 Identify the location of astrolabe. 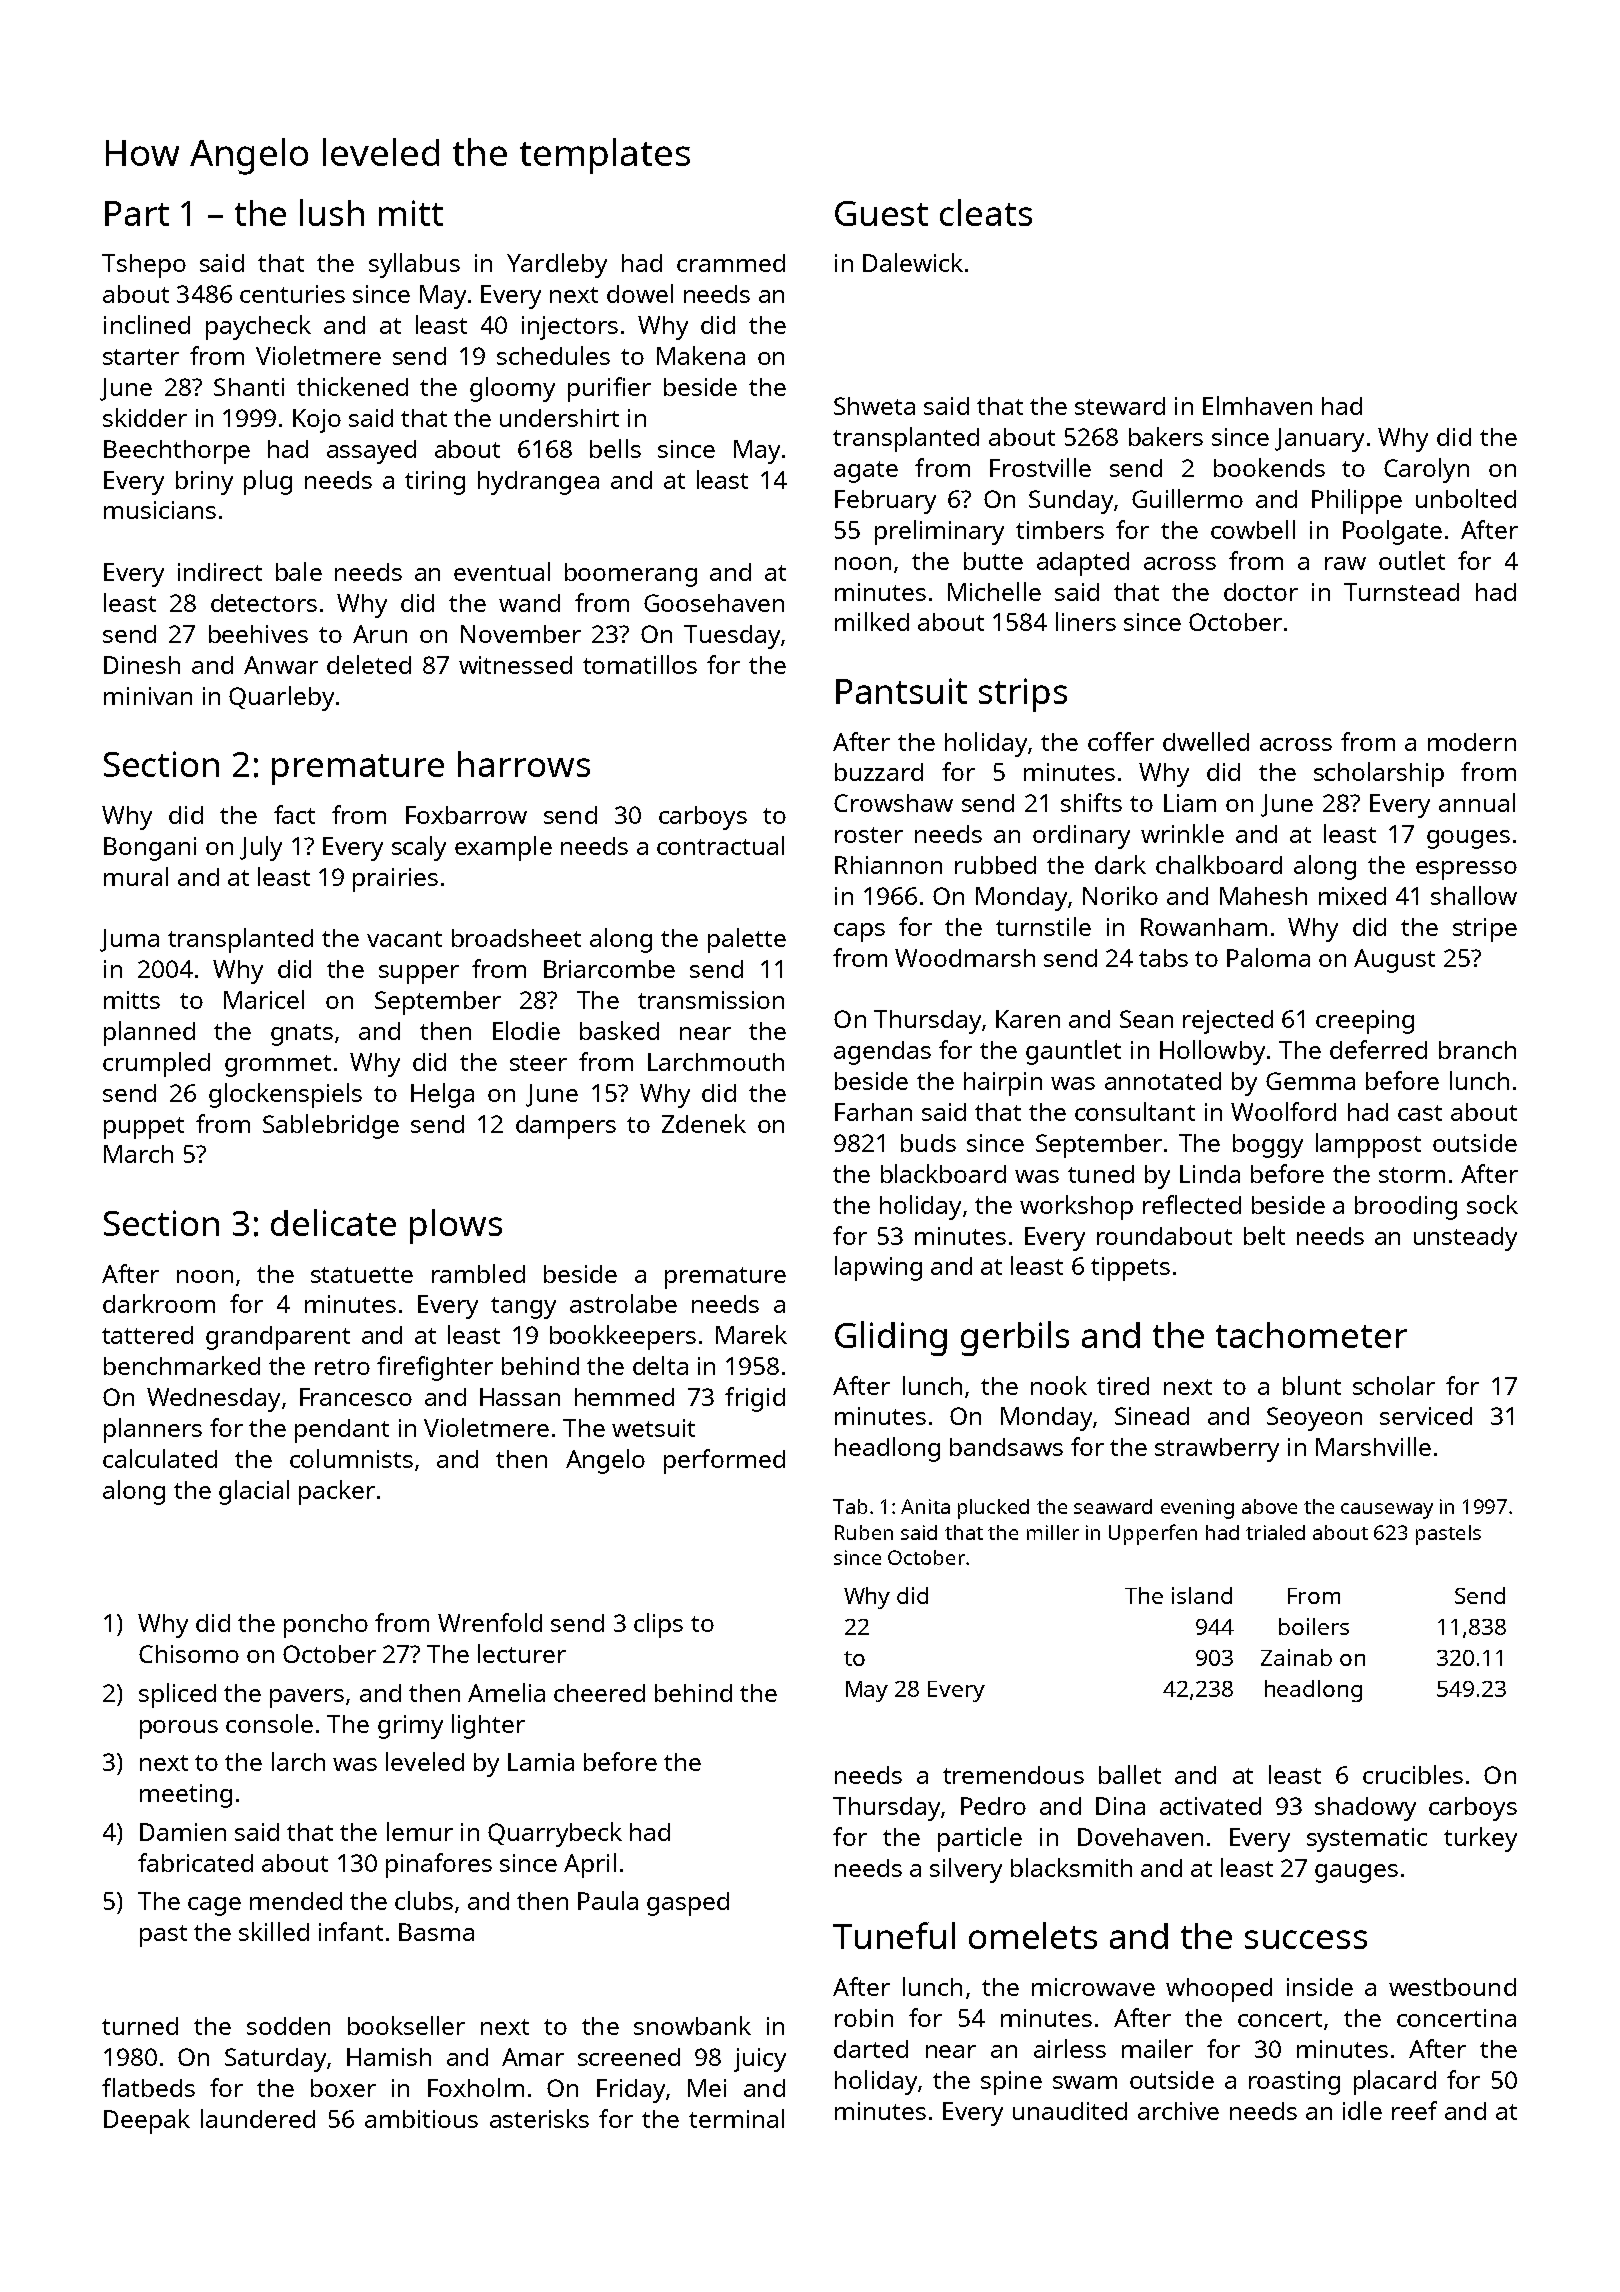
(623, 1303).
